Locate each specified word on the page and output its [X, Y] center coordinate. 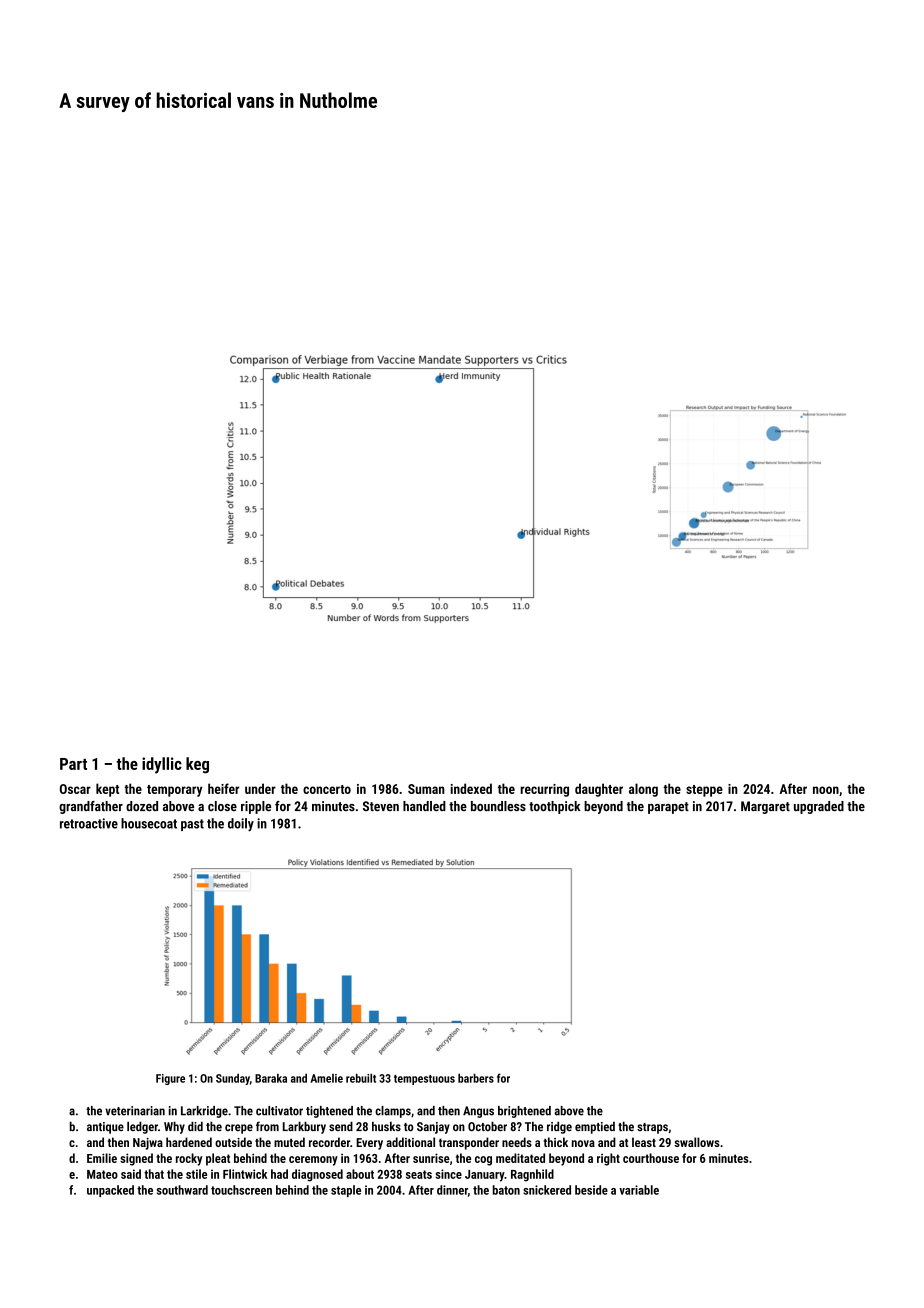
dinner [452, 1190]
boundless [498, 806]
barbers [476, 1078]
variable [639, 1190]
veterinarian [135, 1111]
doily [241, 825]
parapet [668, 808]
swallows [697, 1142]
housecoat [149, 823]
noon [826, 790]
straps [652, 1128]
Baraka [271, 1078]
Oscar [75, 789]
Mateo [102, 1174]
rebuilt [361, 1078]
